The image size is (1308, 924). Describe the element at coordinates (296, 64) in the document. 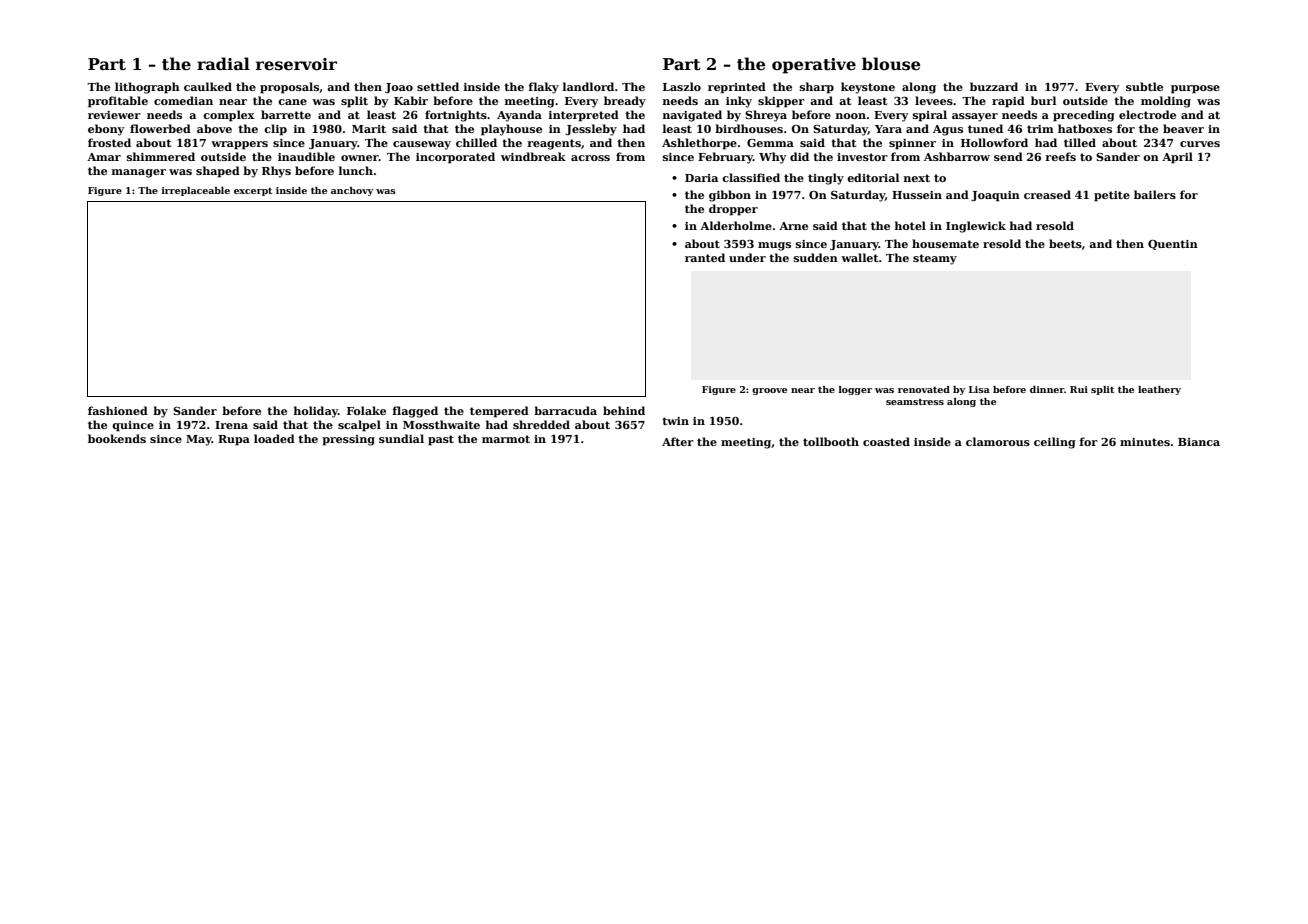

I see `reservoir` at that location.
